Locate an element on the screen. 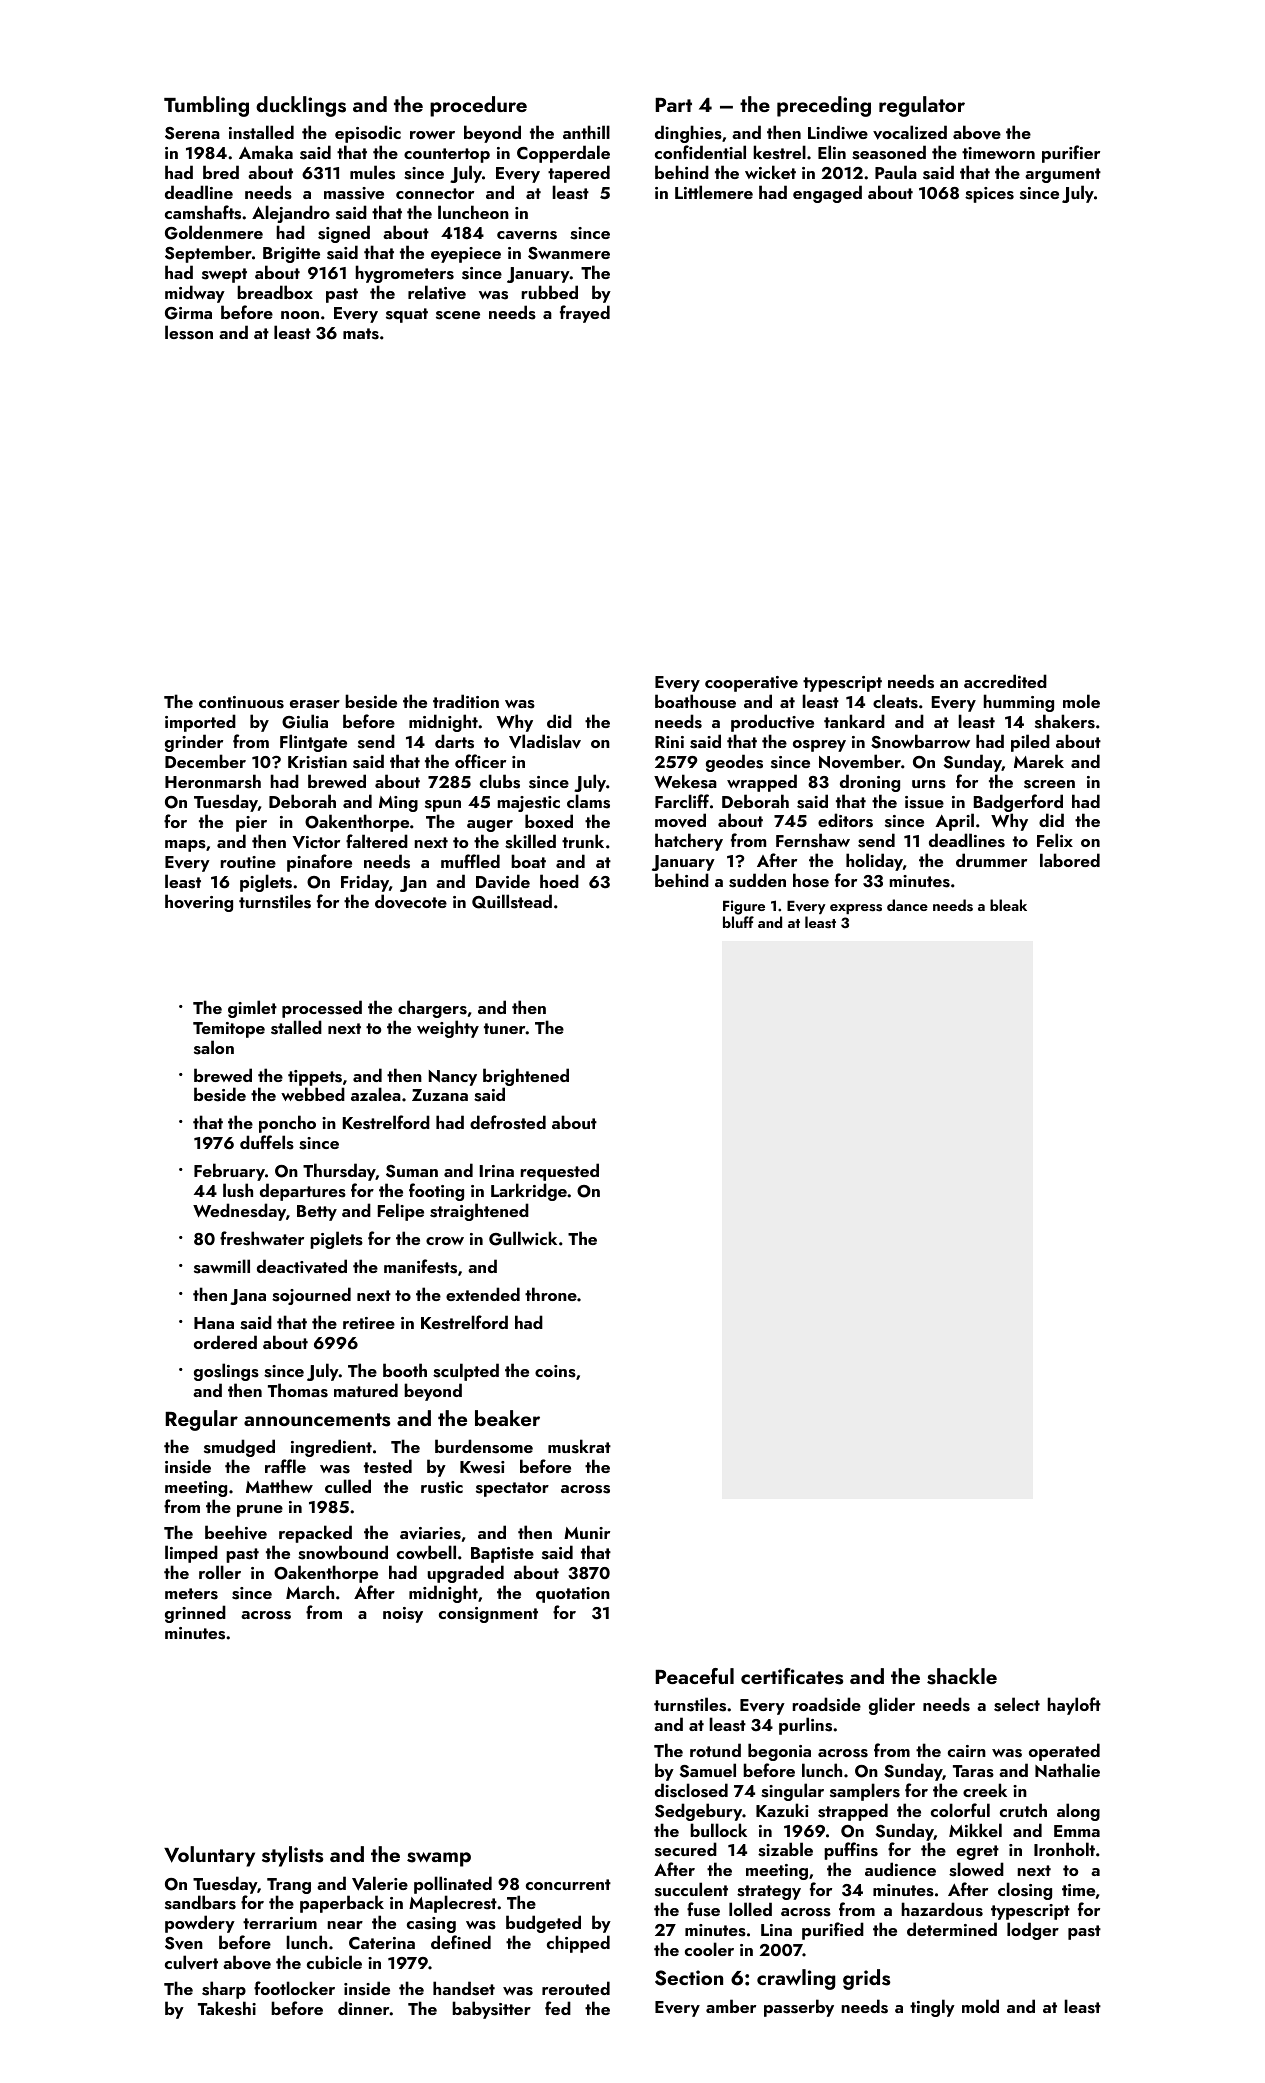 This screenshot has width=1265, height=2083. cleats is located at coordinates (895, 701).
